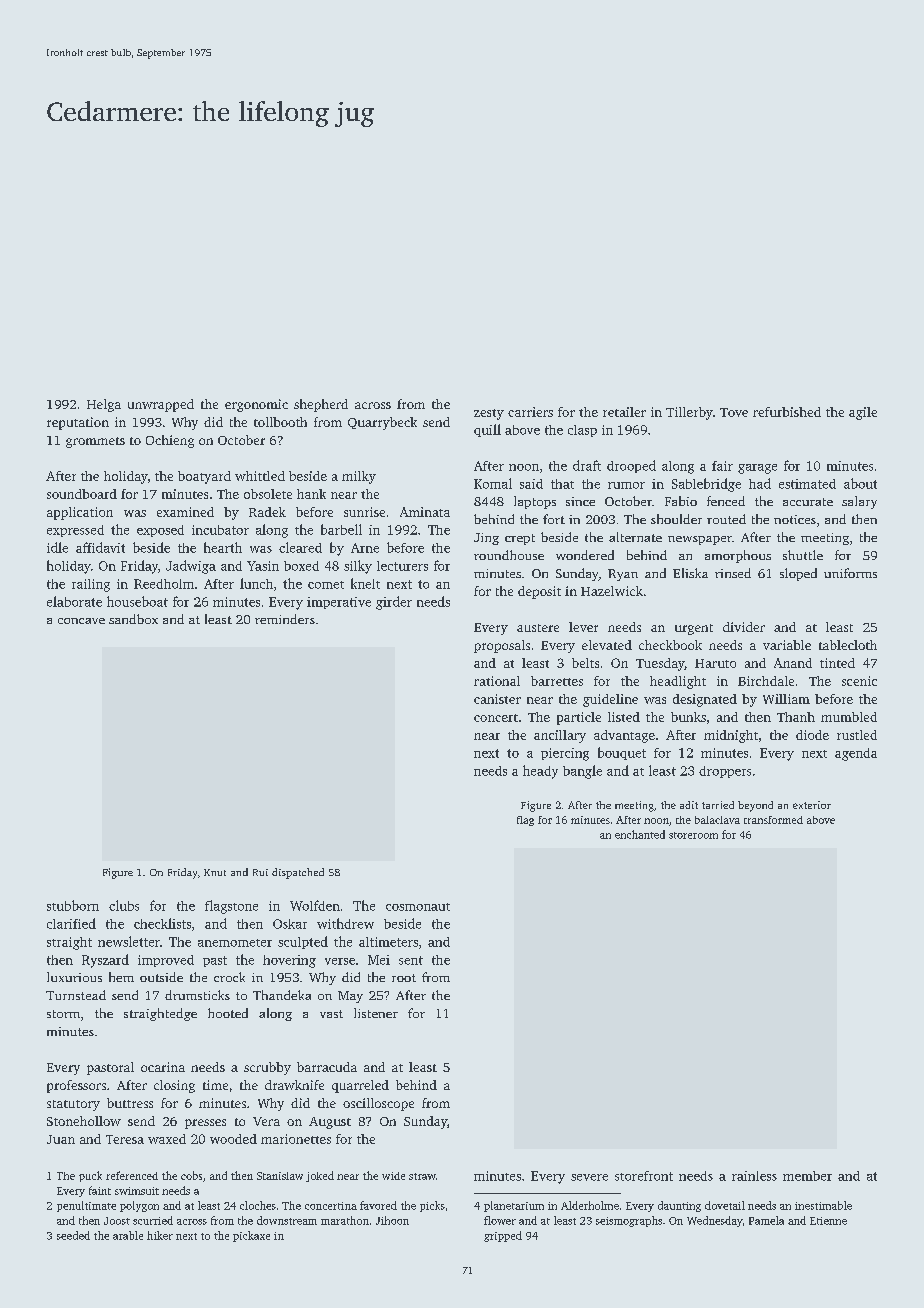  I want to click on storm, so click(63, 1014).
